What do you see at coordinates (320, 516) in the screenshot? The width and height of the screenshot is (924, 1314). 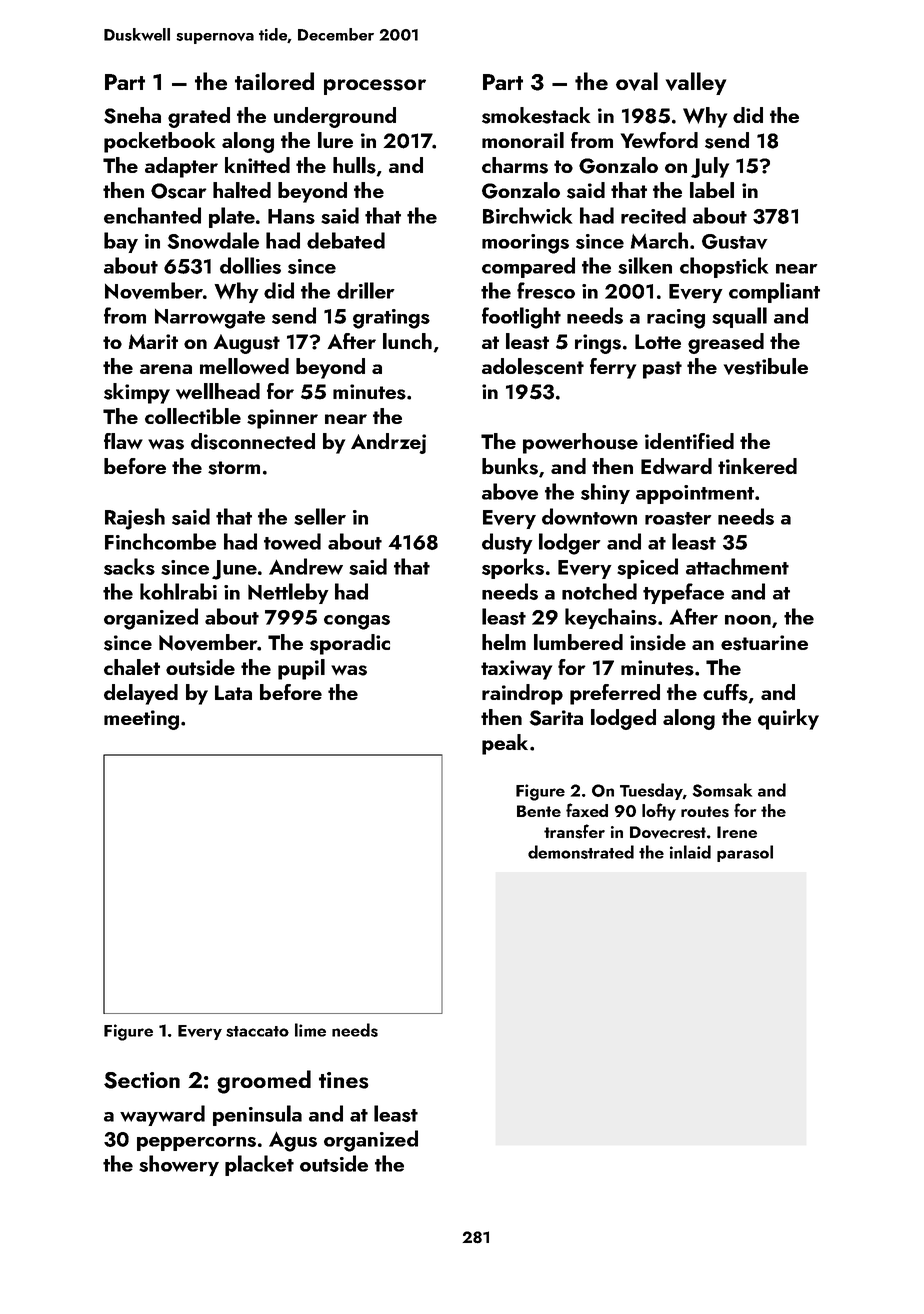 I see `seller` at bounding box center [320, 516].
